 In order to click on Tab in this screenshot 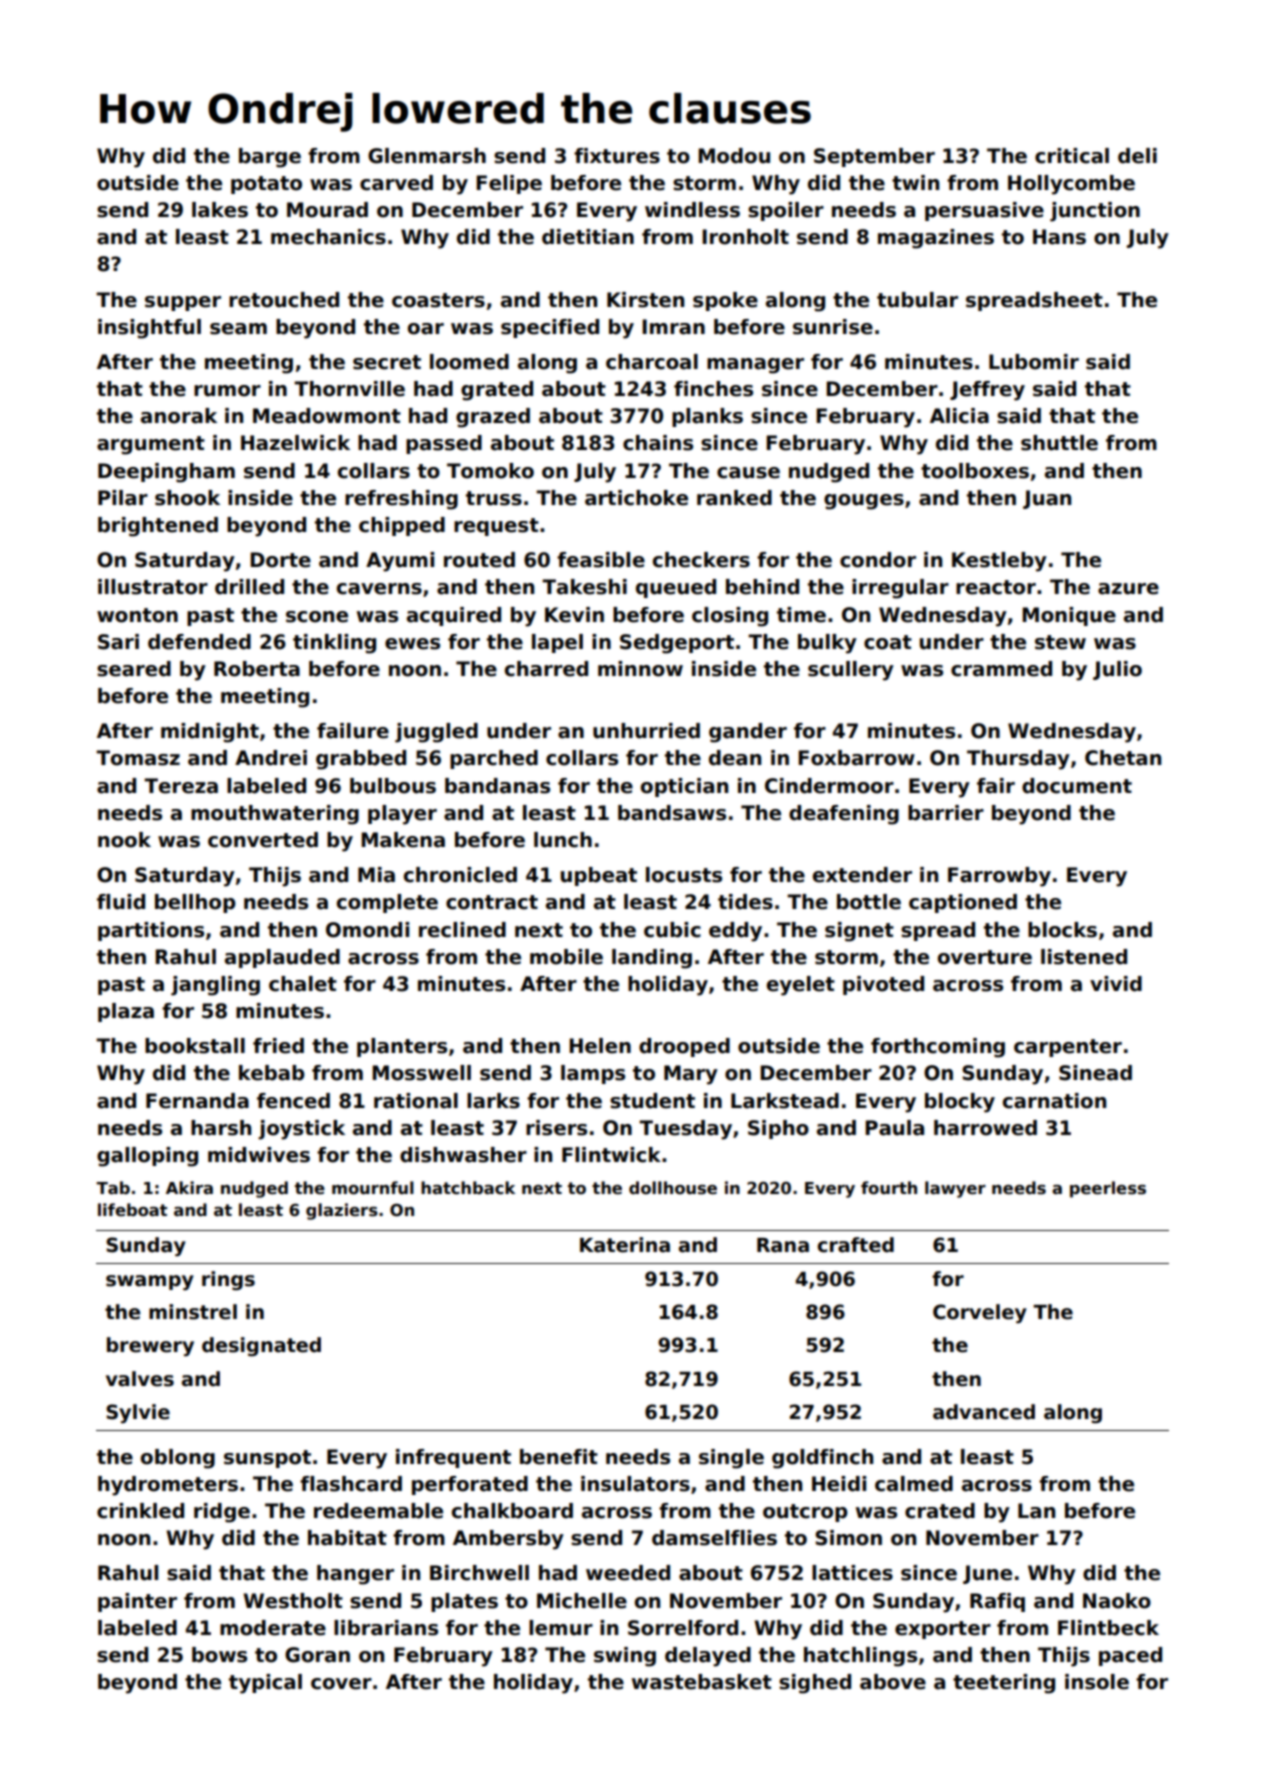, I will do `click(113, 1188)`.
